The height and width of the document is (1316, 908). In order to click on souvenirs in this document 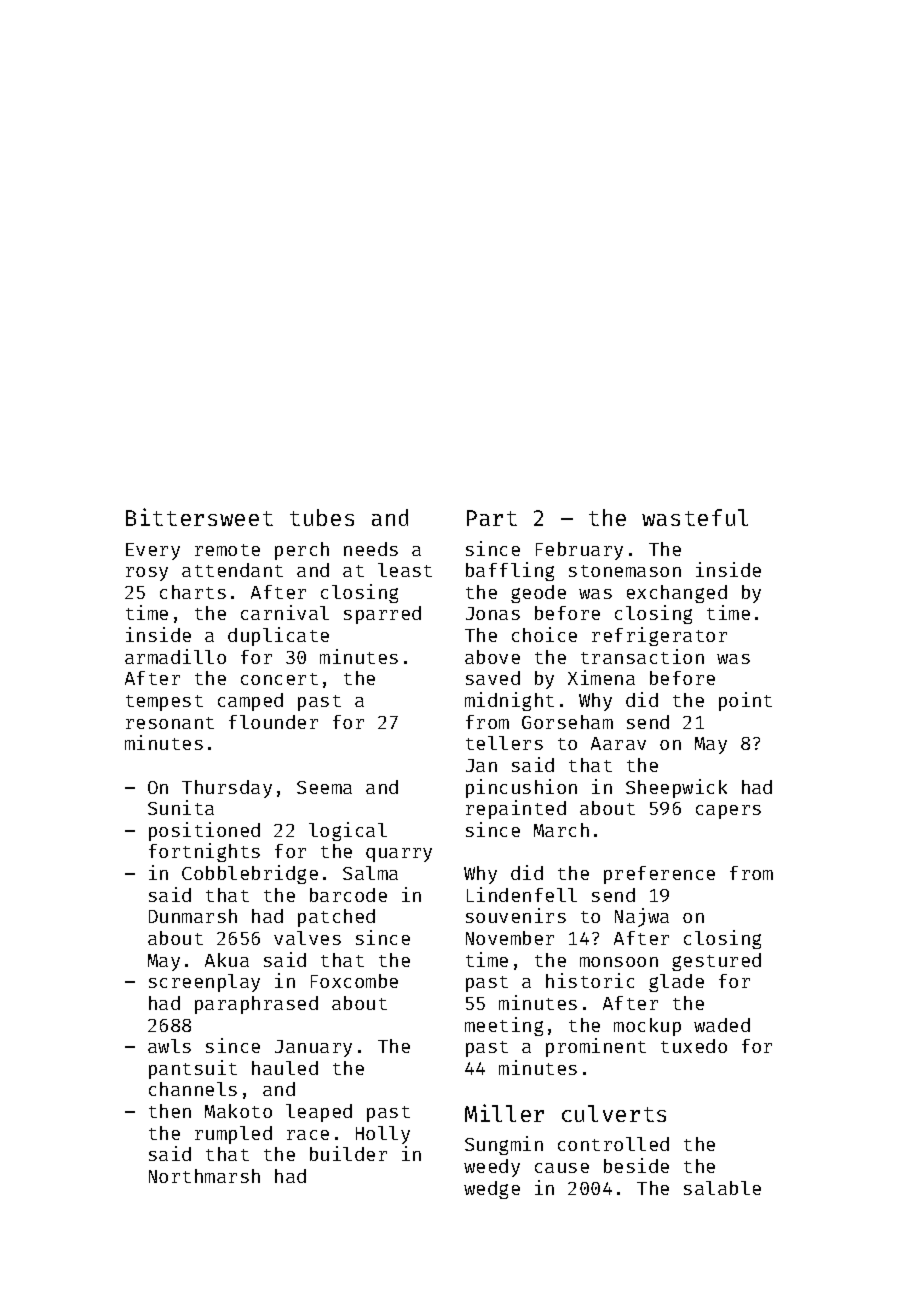, I will do `click(516, 915)`.
